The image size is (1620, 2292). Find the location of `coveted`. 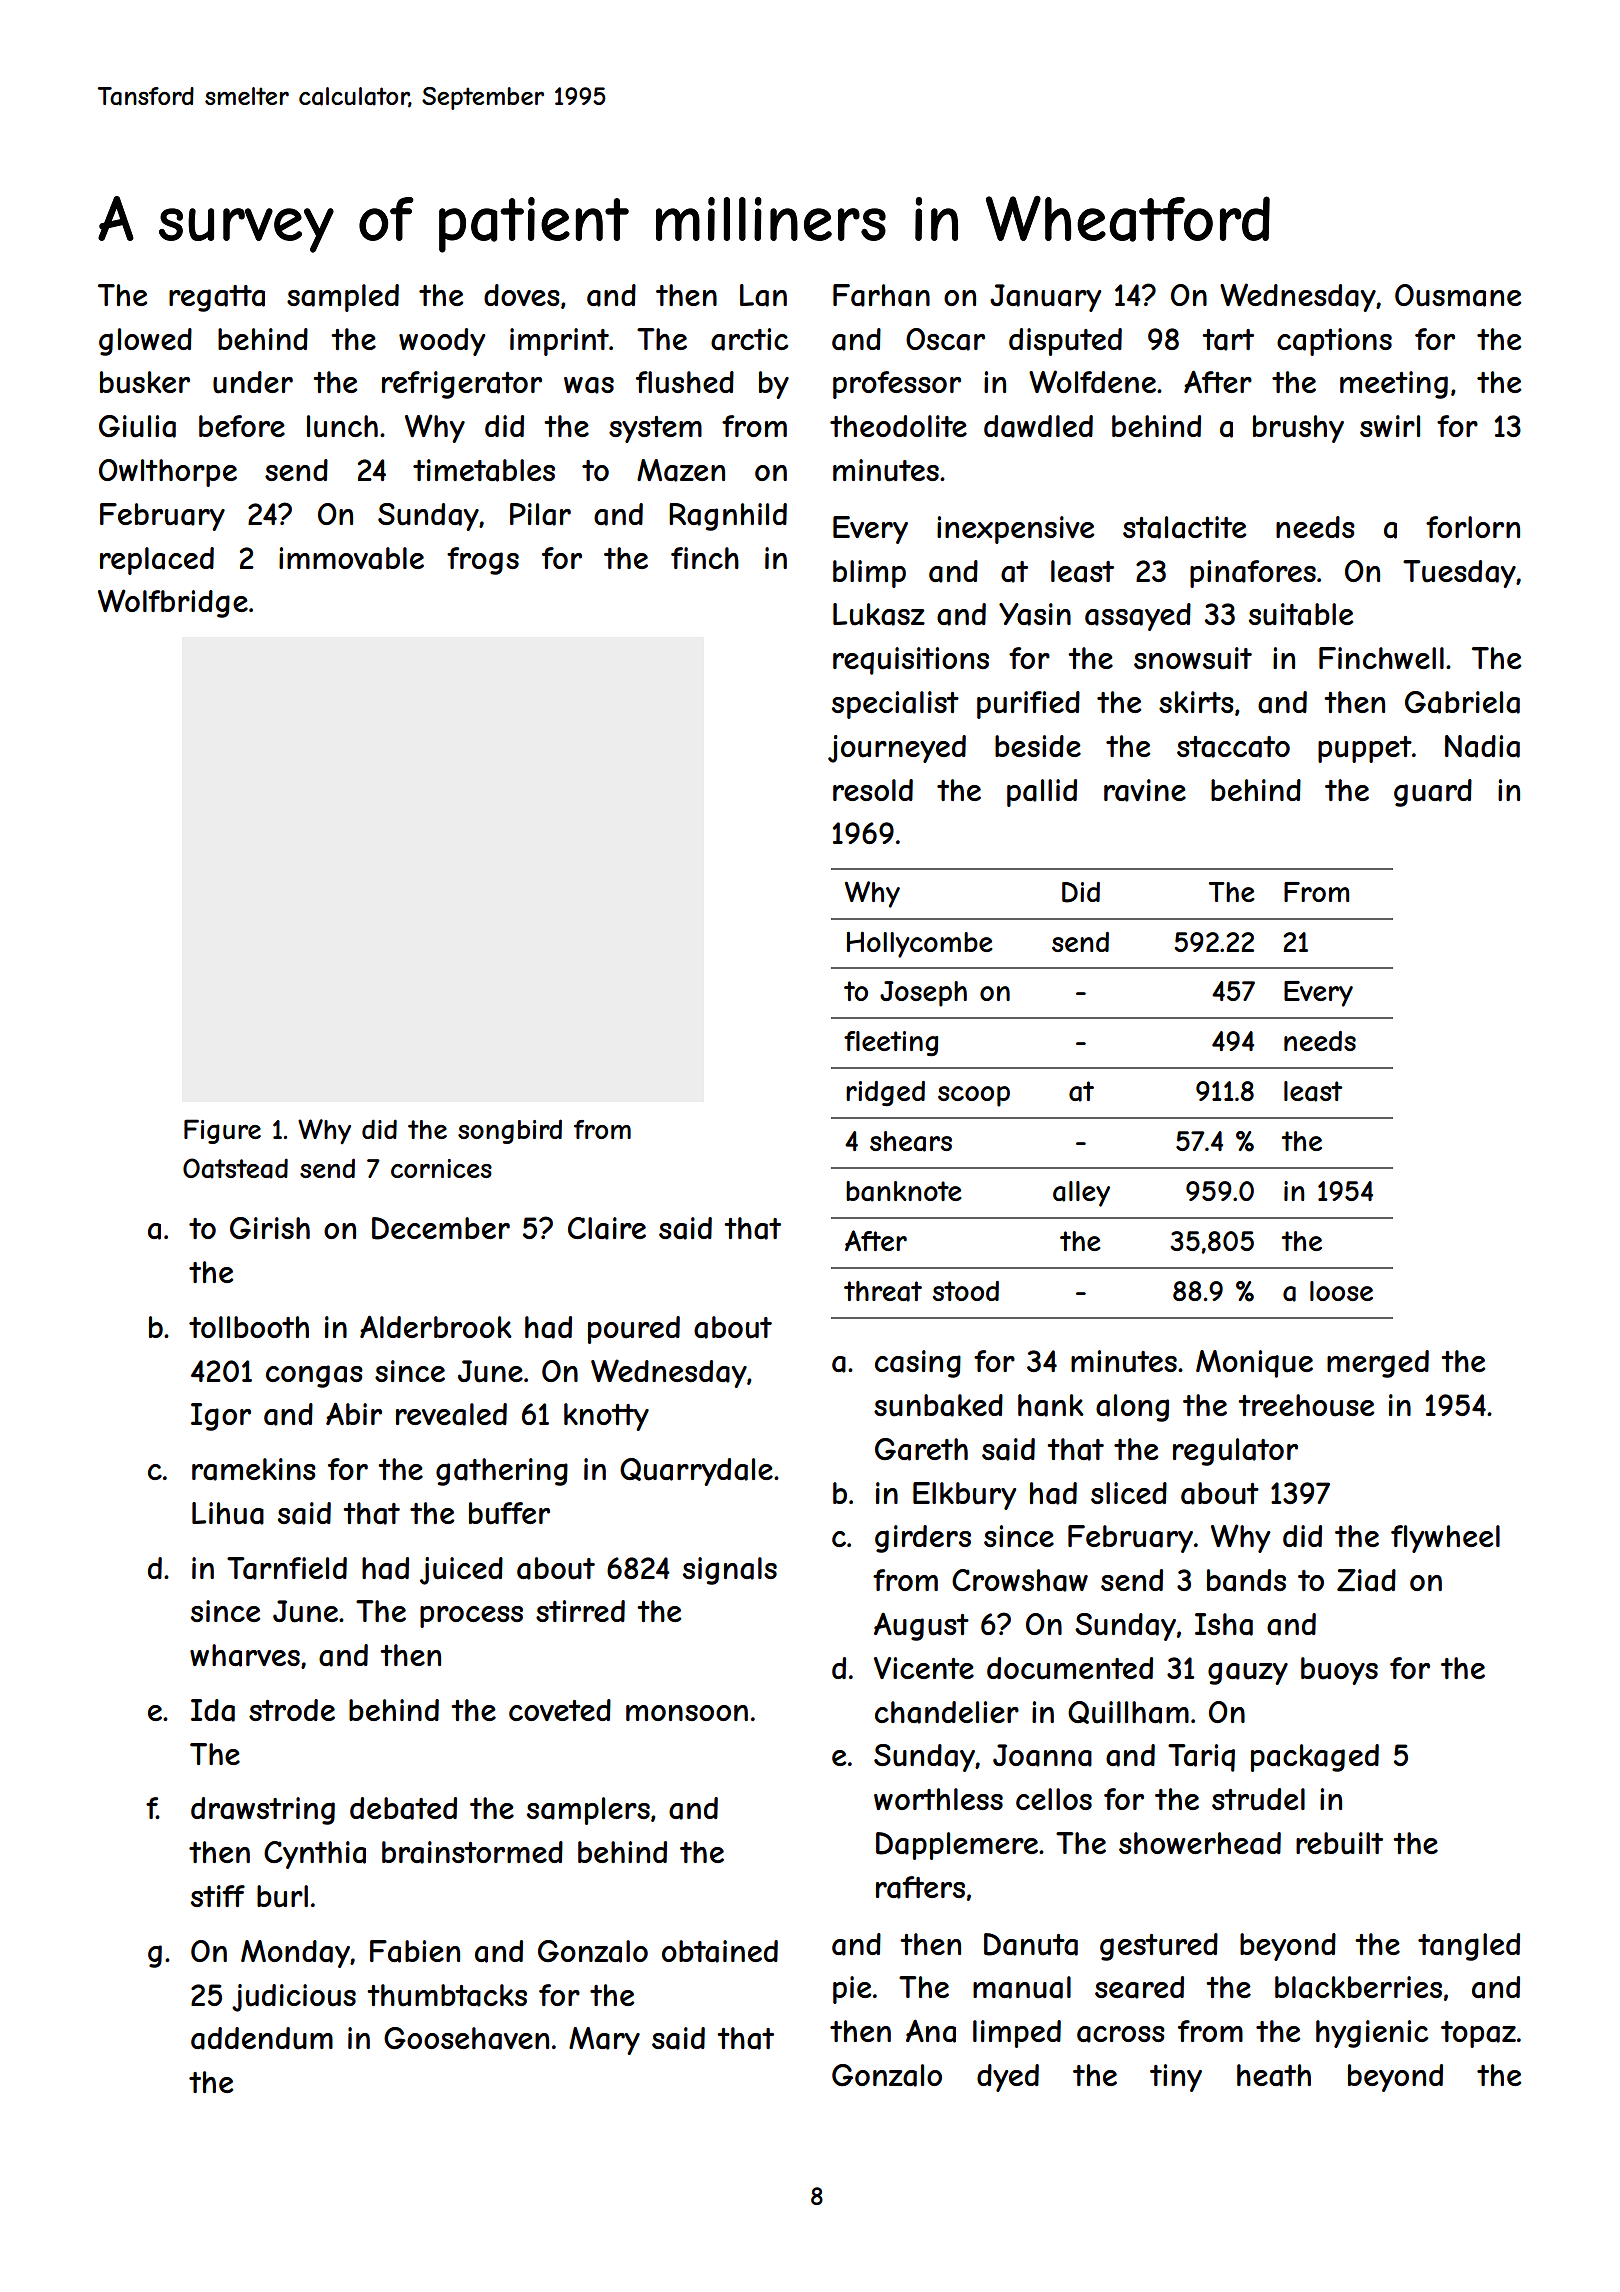

coveted is located at coordinates (560, 1710).
